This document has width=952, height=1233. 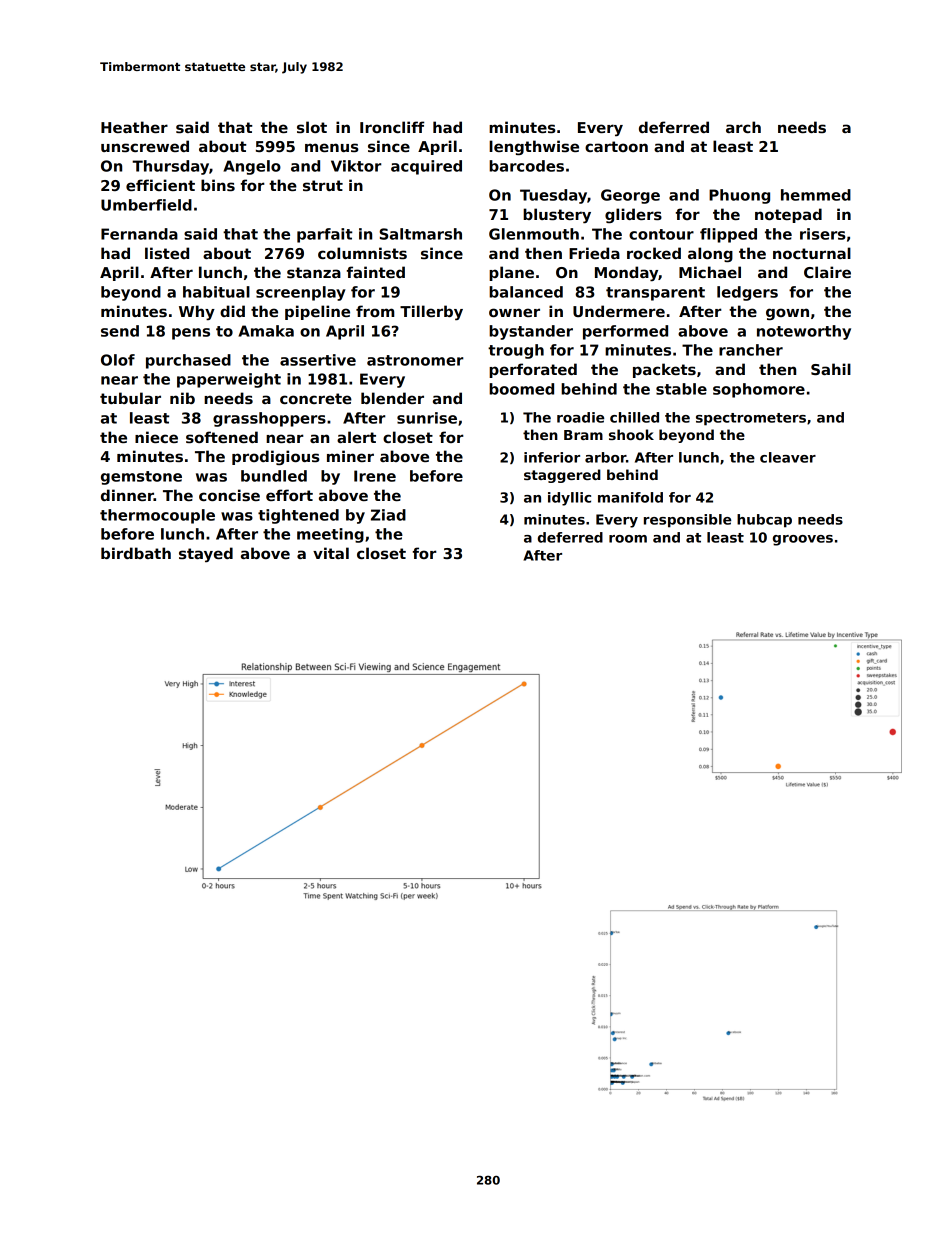 I want to click on listed, so click(x=167, y=253).
